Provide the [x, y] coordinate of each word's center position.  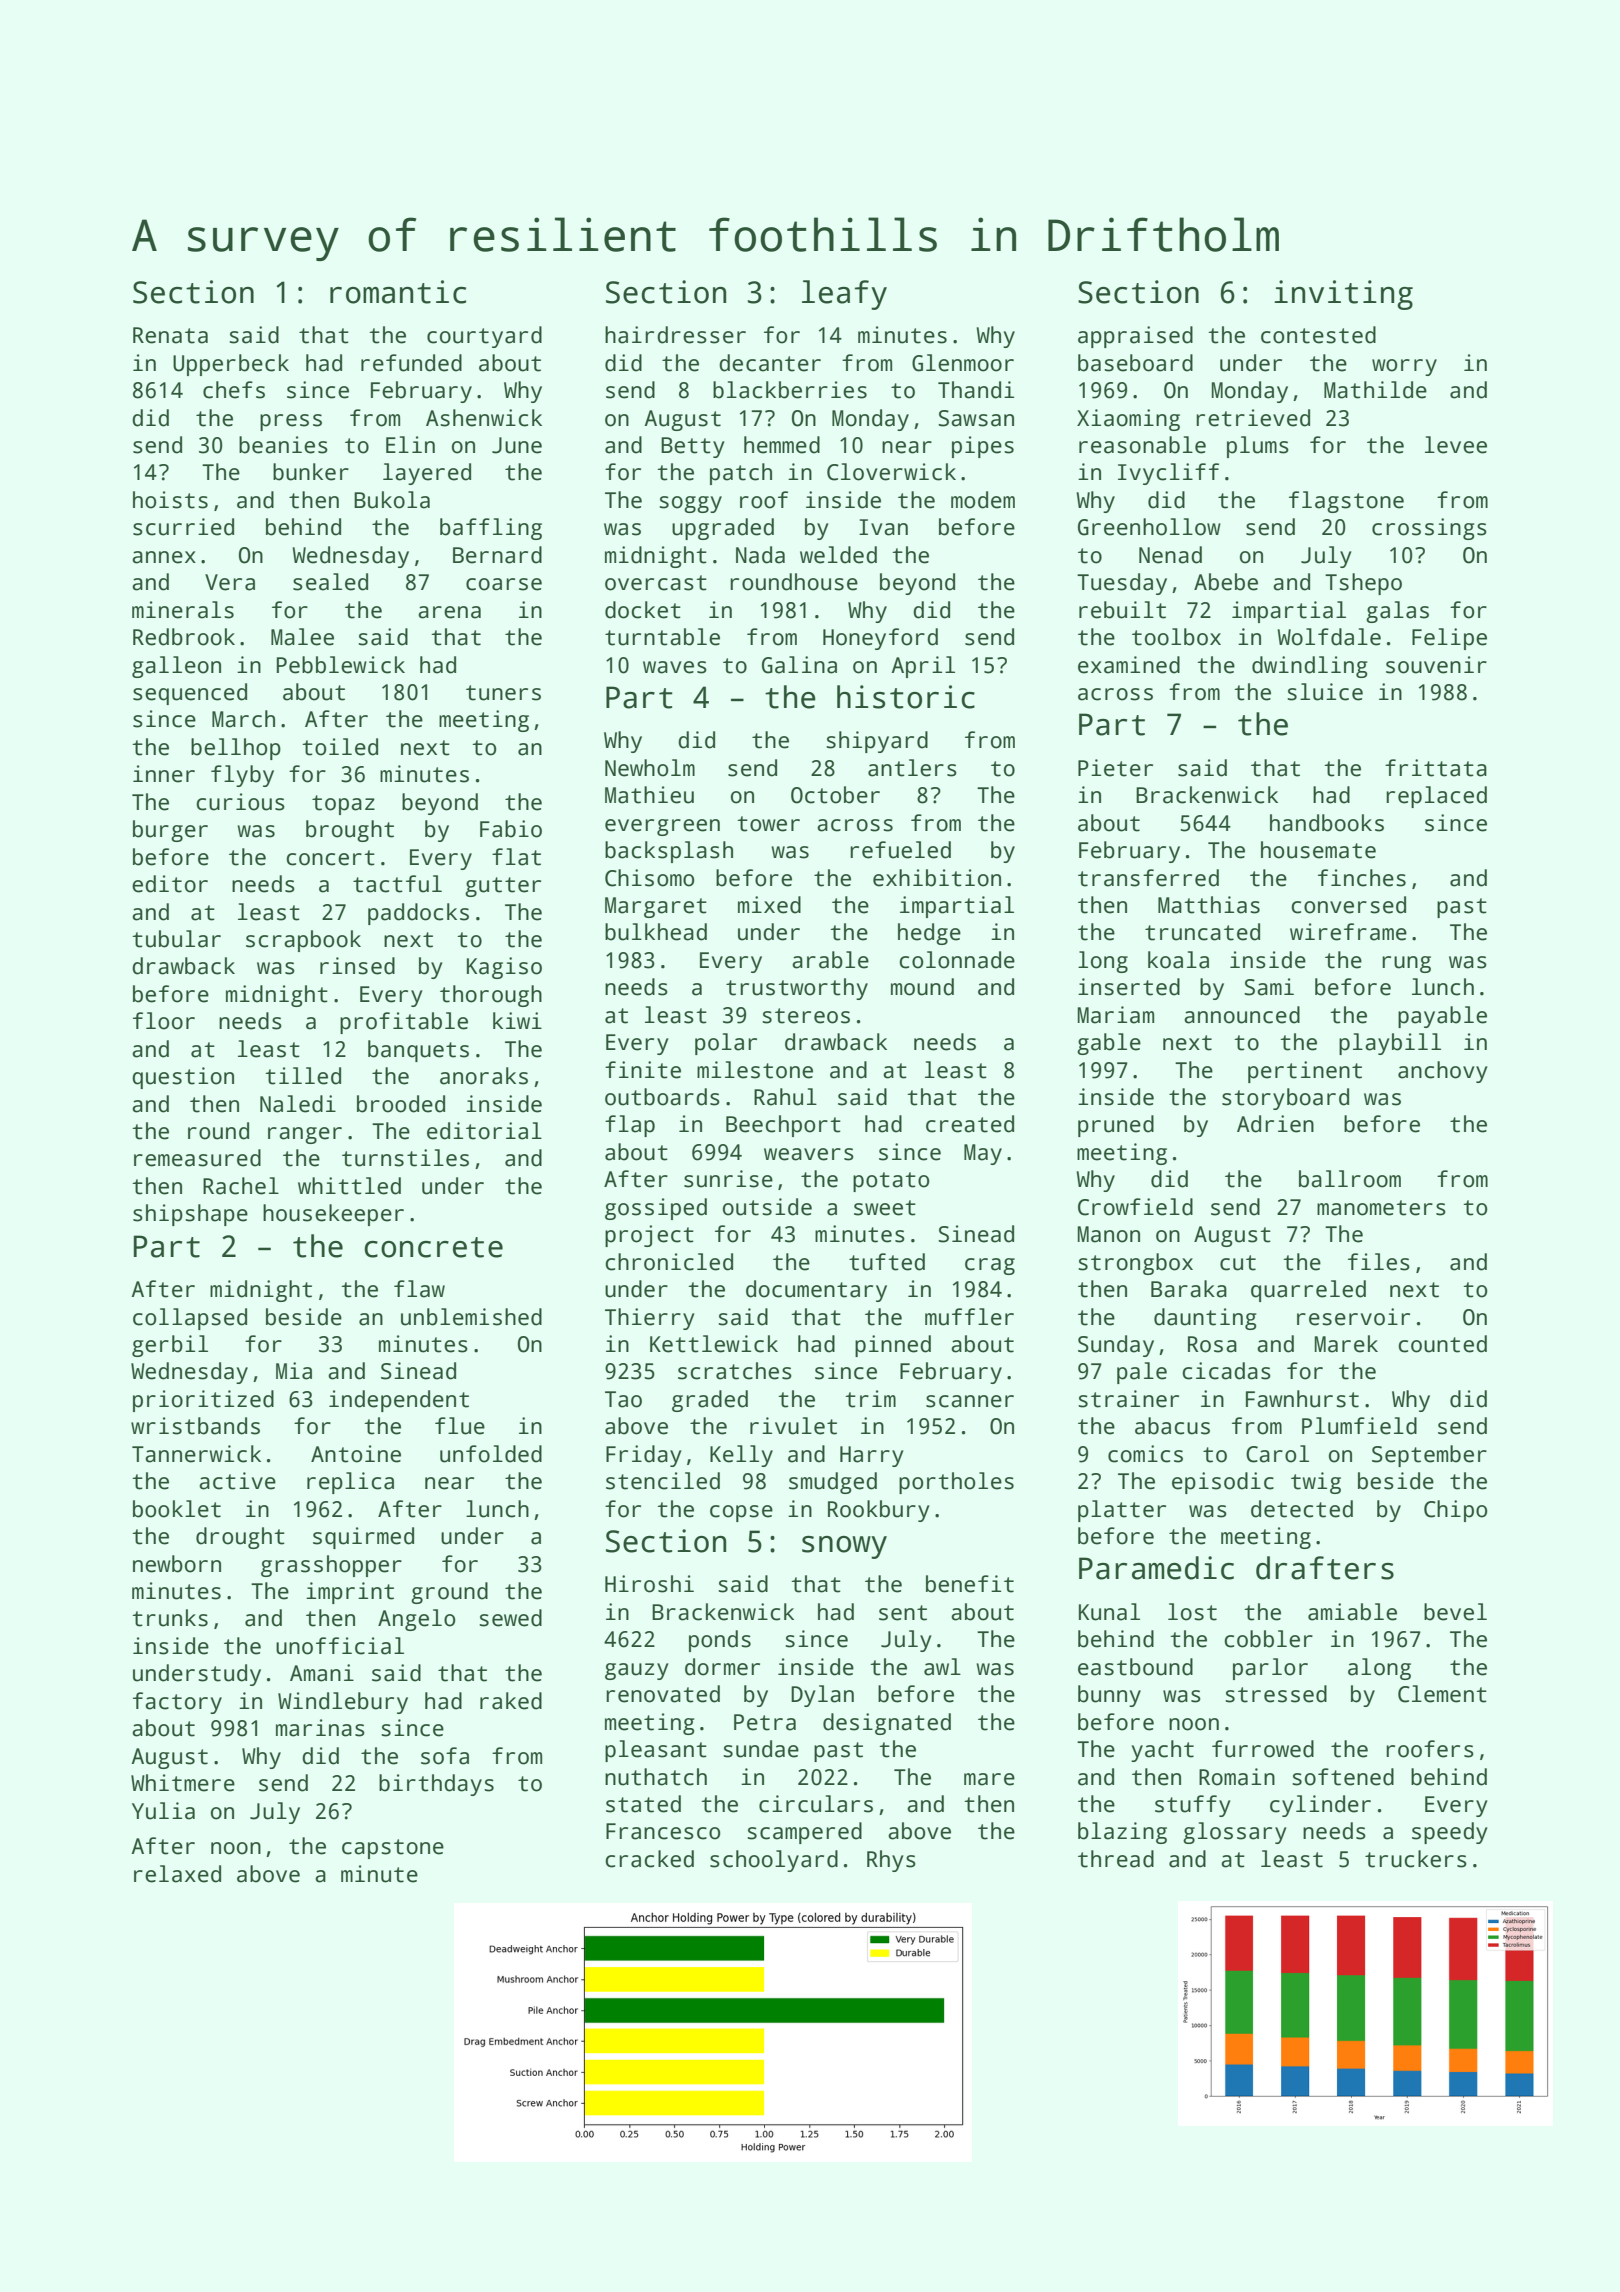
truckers [1416, 1859]
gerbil [170, 1346]
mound [922, 987]
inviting [1343, 295]
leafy [844, 295]
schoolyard [774, 1861]
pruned [1116, 1126]
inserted [1129, 987]
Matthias [1209, 905]
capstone [393, 1849]
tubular [176, 939]
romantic [398, 292]
